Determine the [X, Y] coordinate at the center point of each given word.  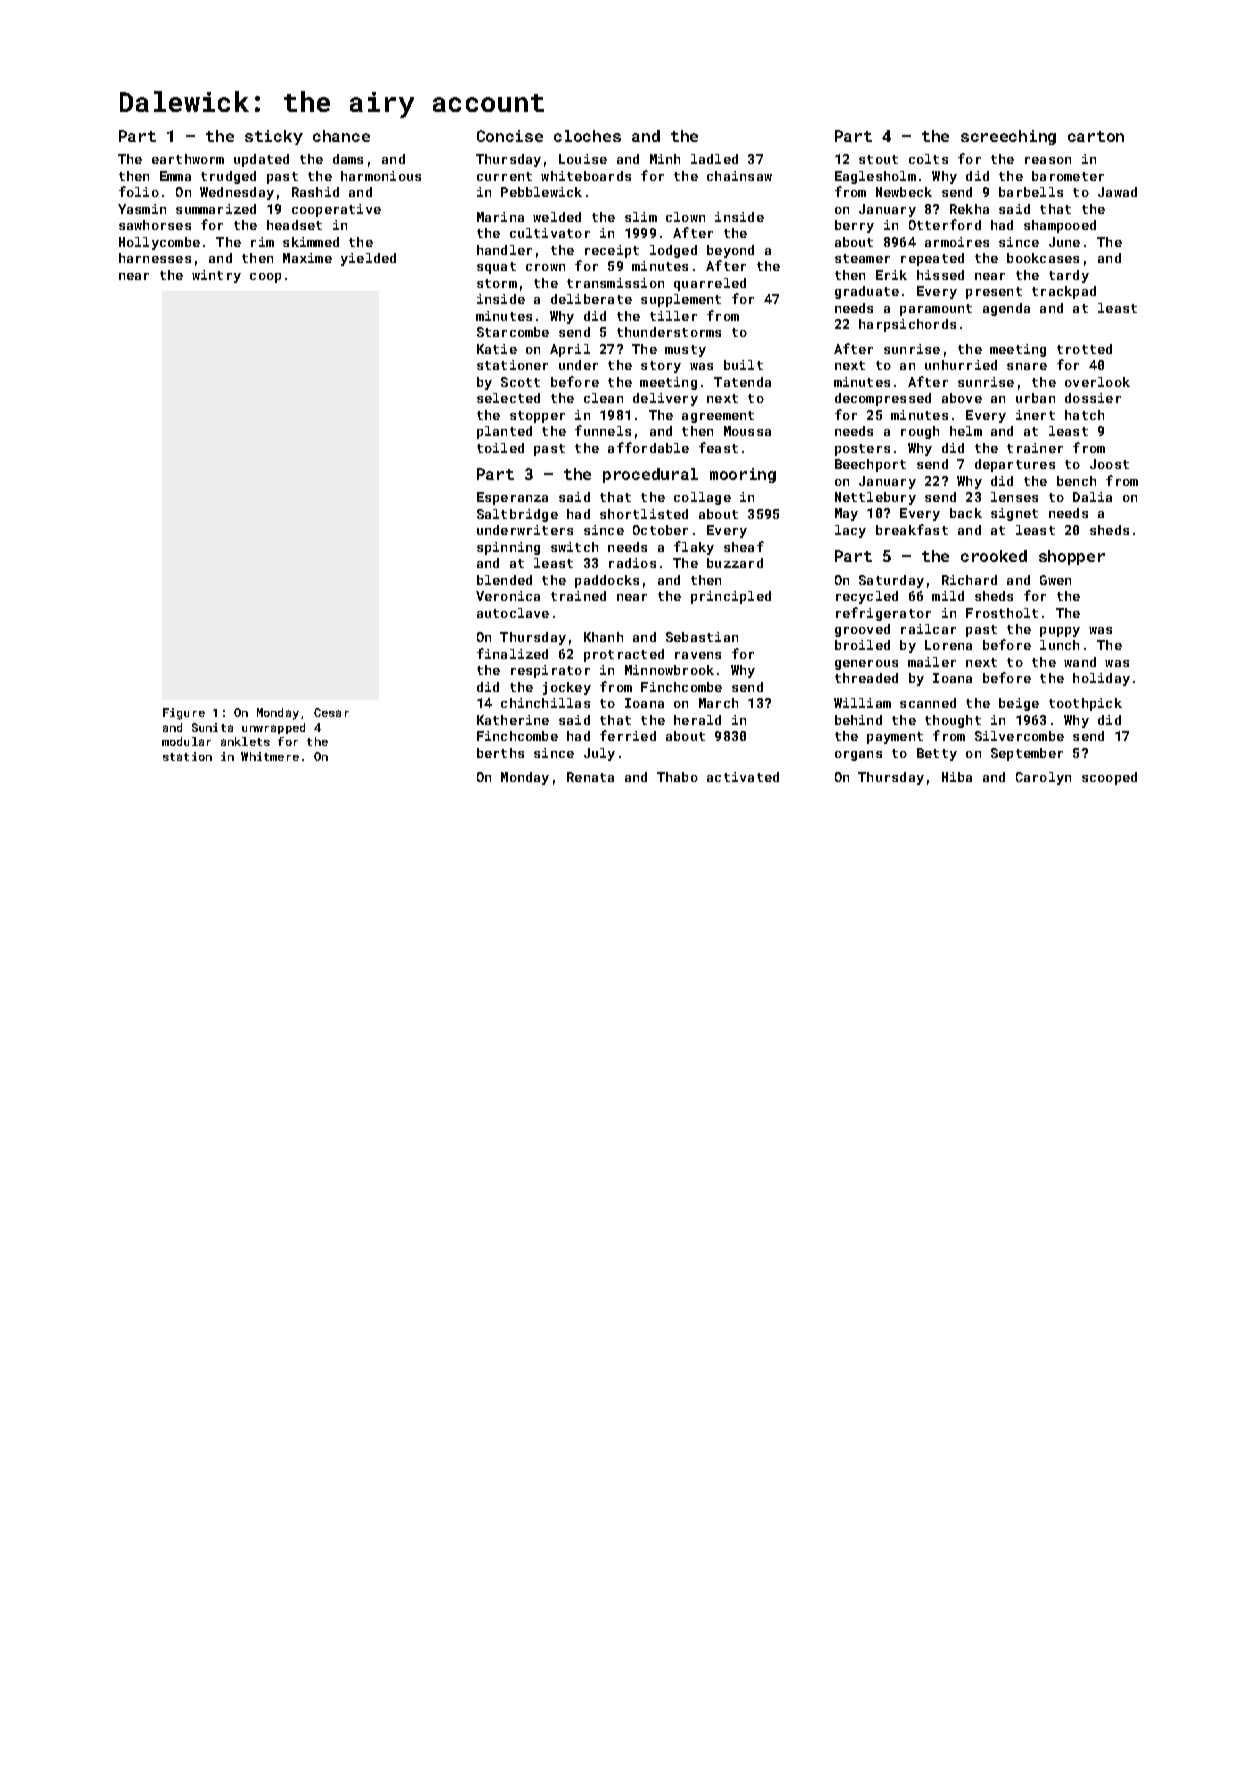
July [599, 754]
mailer [932, 662]
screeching [1008, 137]
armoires [957, 242]
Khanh [603, 637]
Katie [497, 349]
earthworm [188, 159]
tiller [673, 316]
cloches [587, 136]
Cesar [331, 712]
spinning [508, 548]
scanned [928, 703]
